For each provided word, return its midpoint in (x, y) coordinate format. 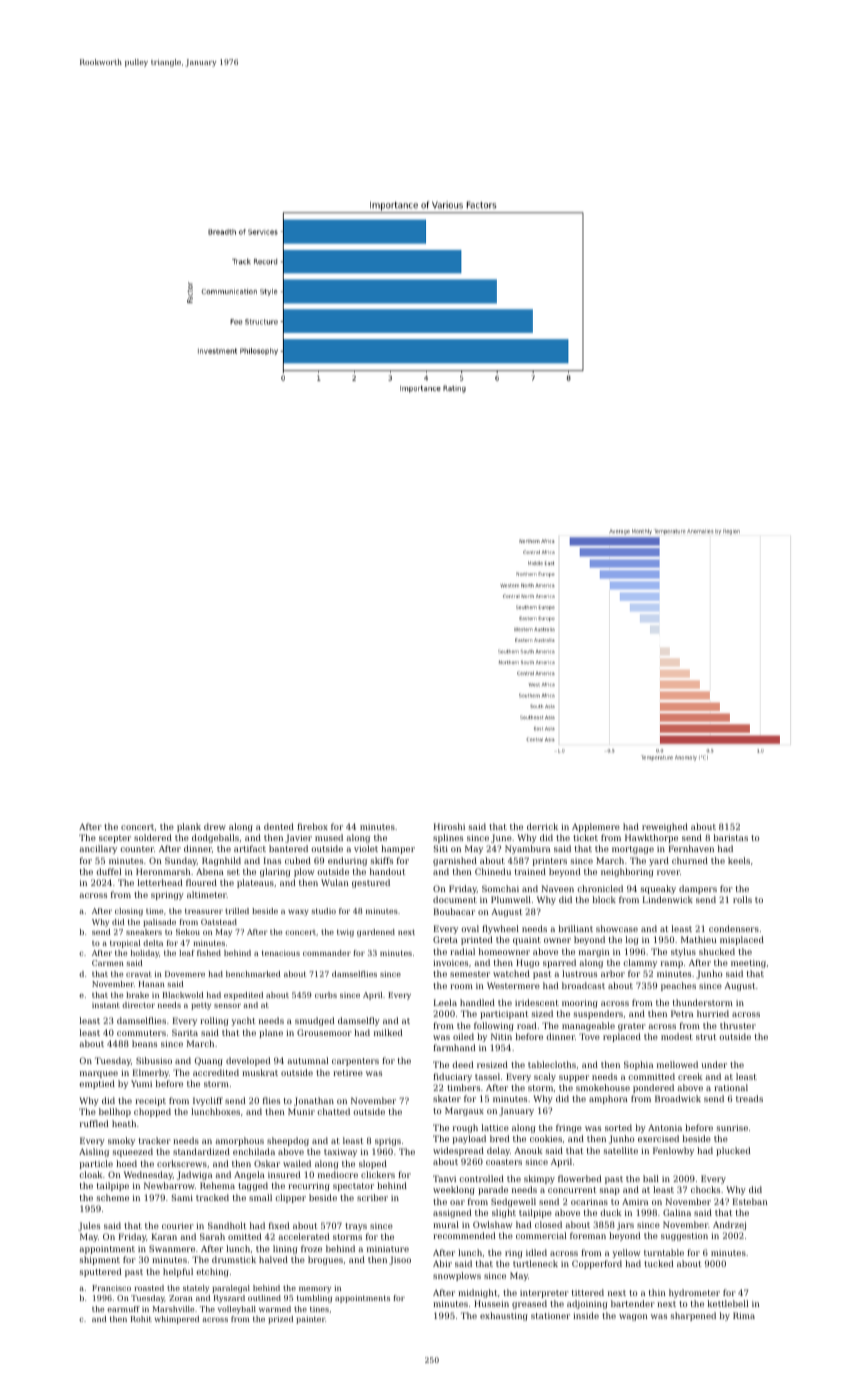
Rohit (141, 1319)
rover (668, 872)
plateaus (255, 883)
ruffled (94, 1123)
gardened (376, 933)
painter (310, 1320)
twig (345, 933)
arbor (613, 973)
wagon (633, 1317)
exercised (658, 1138)
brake (137, 995)
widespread (458, 1151)
